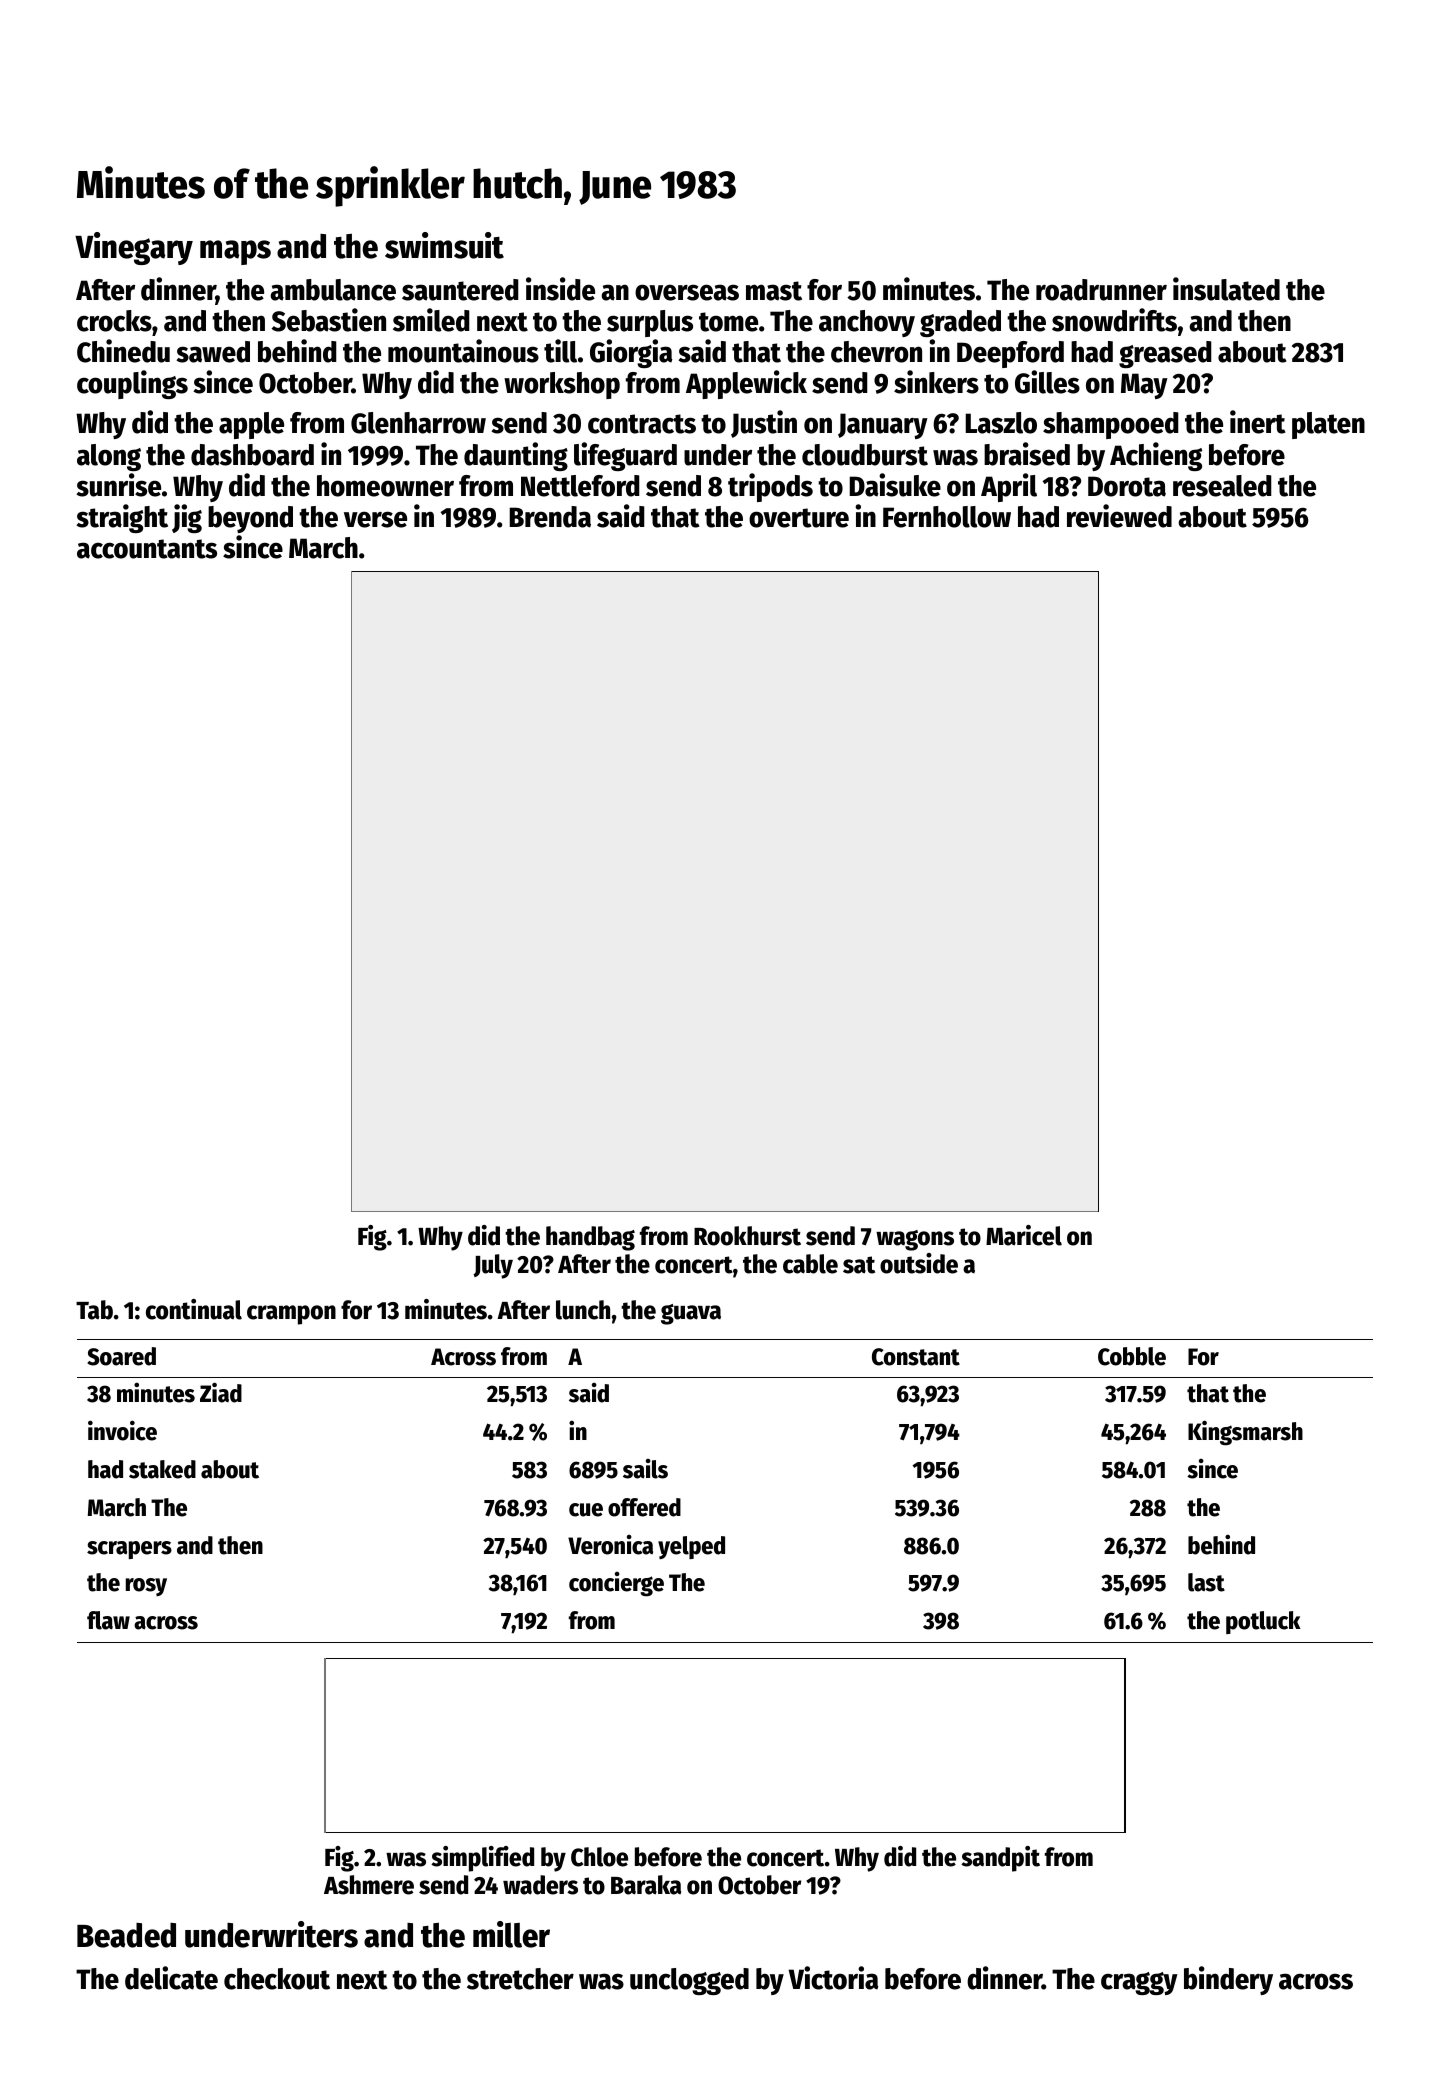 Image resolution: width=1450 pixels, height=2100 pixels. What do you see at coordinates (1024, 1235) in the document?
I see `Maricel` at bounding box center [1024, 1235].
